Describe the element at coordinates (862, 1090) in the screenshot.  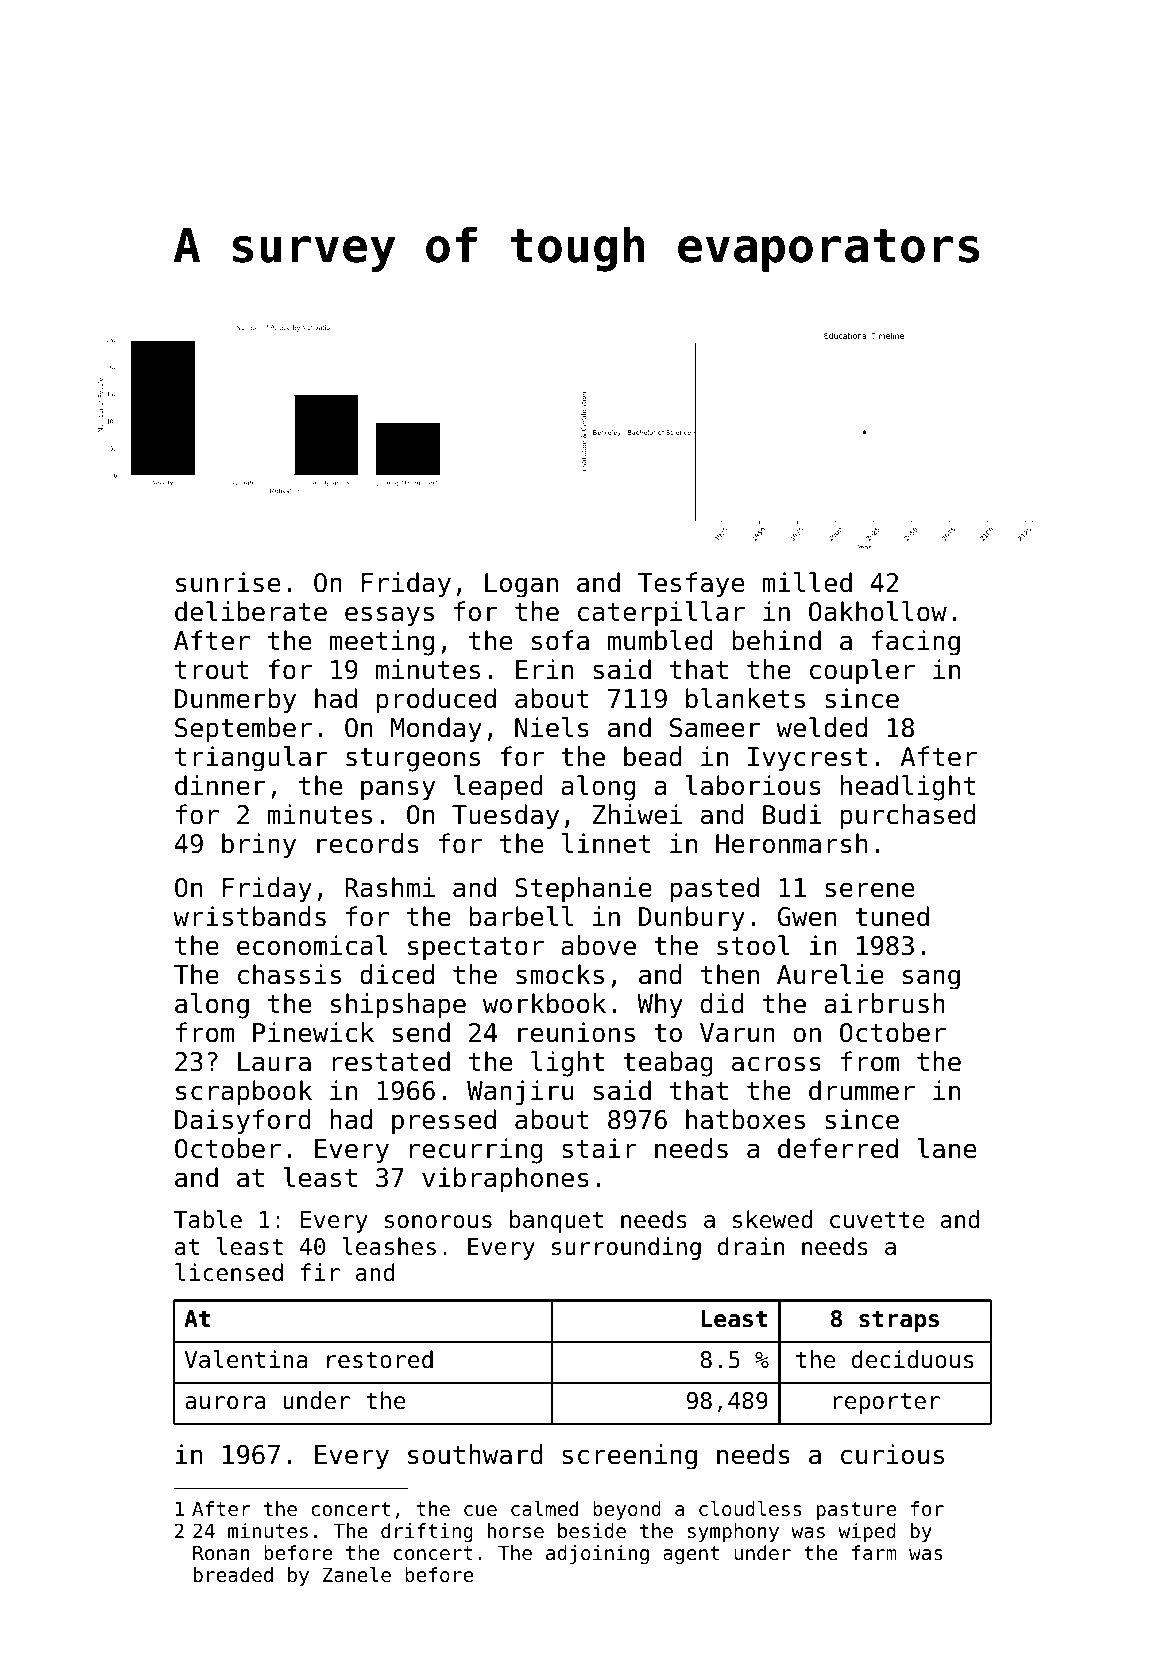
I see `drummer` at that location.
